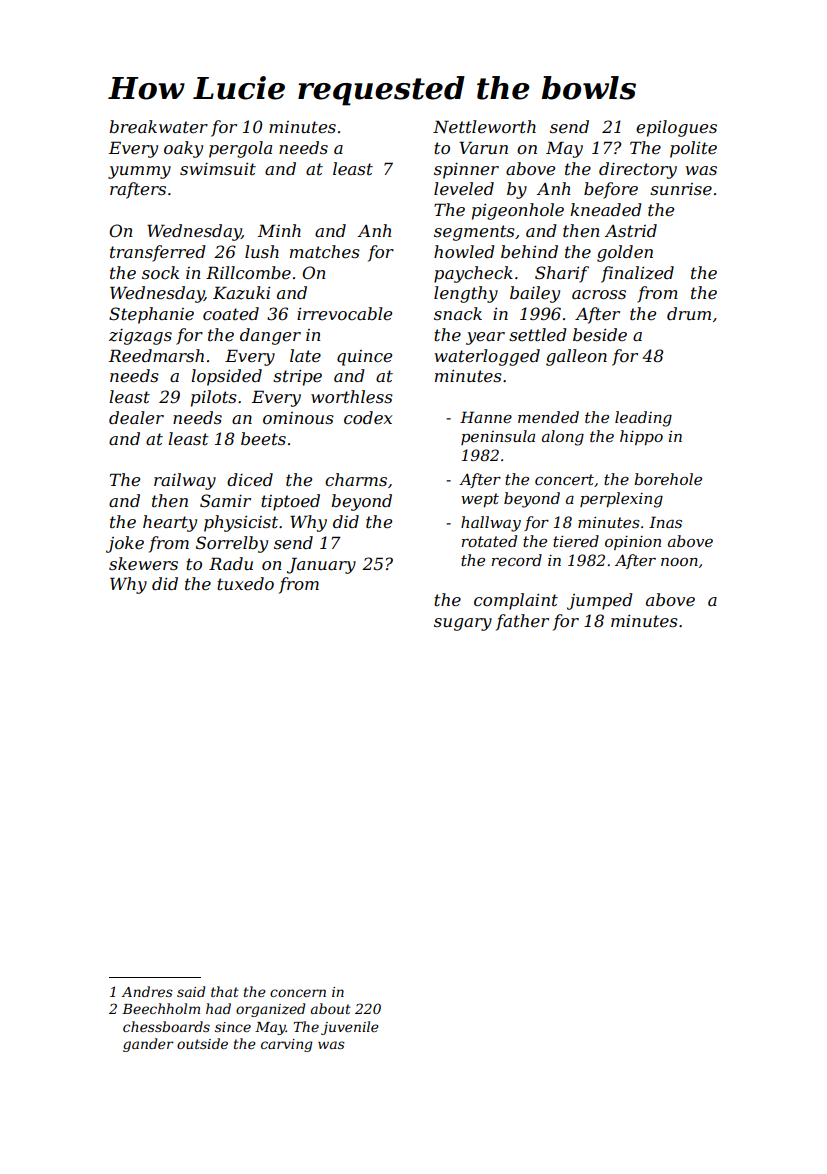  What do you see at coordinates (225, 991) in the screenshot?
I see `that` at bounding box center [225, 991].
